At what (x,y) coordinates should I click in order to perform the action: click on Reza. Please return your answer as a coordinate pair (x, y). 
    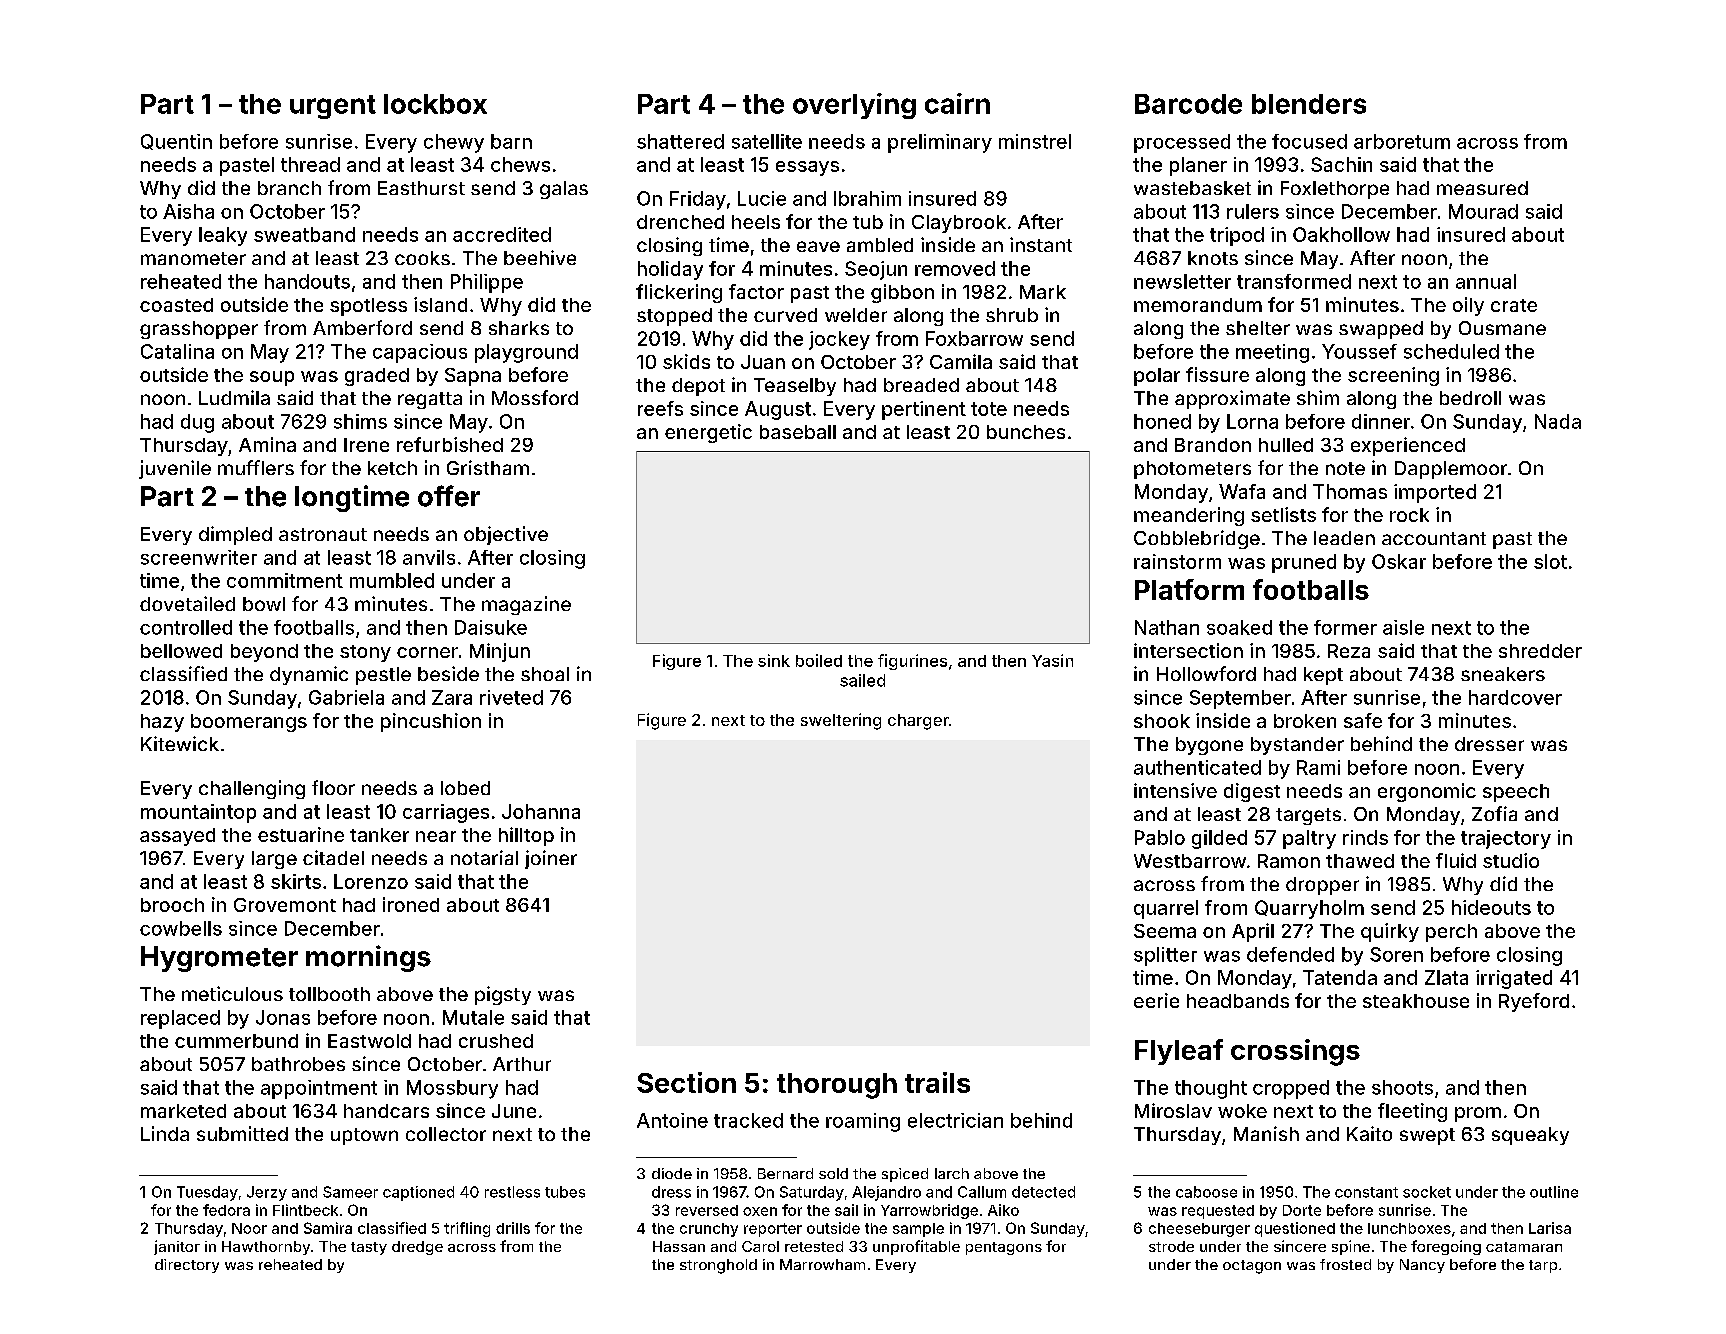
    Looking at the image, I should click on (1349, 651).
